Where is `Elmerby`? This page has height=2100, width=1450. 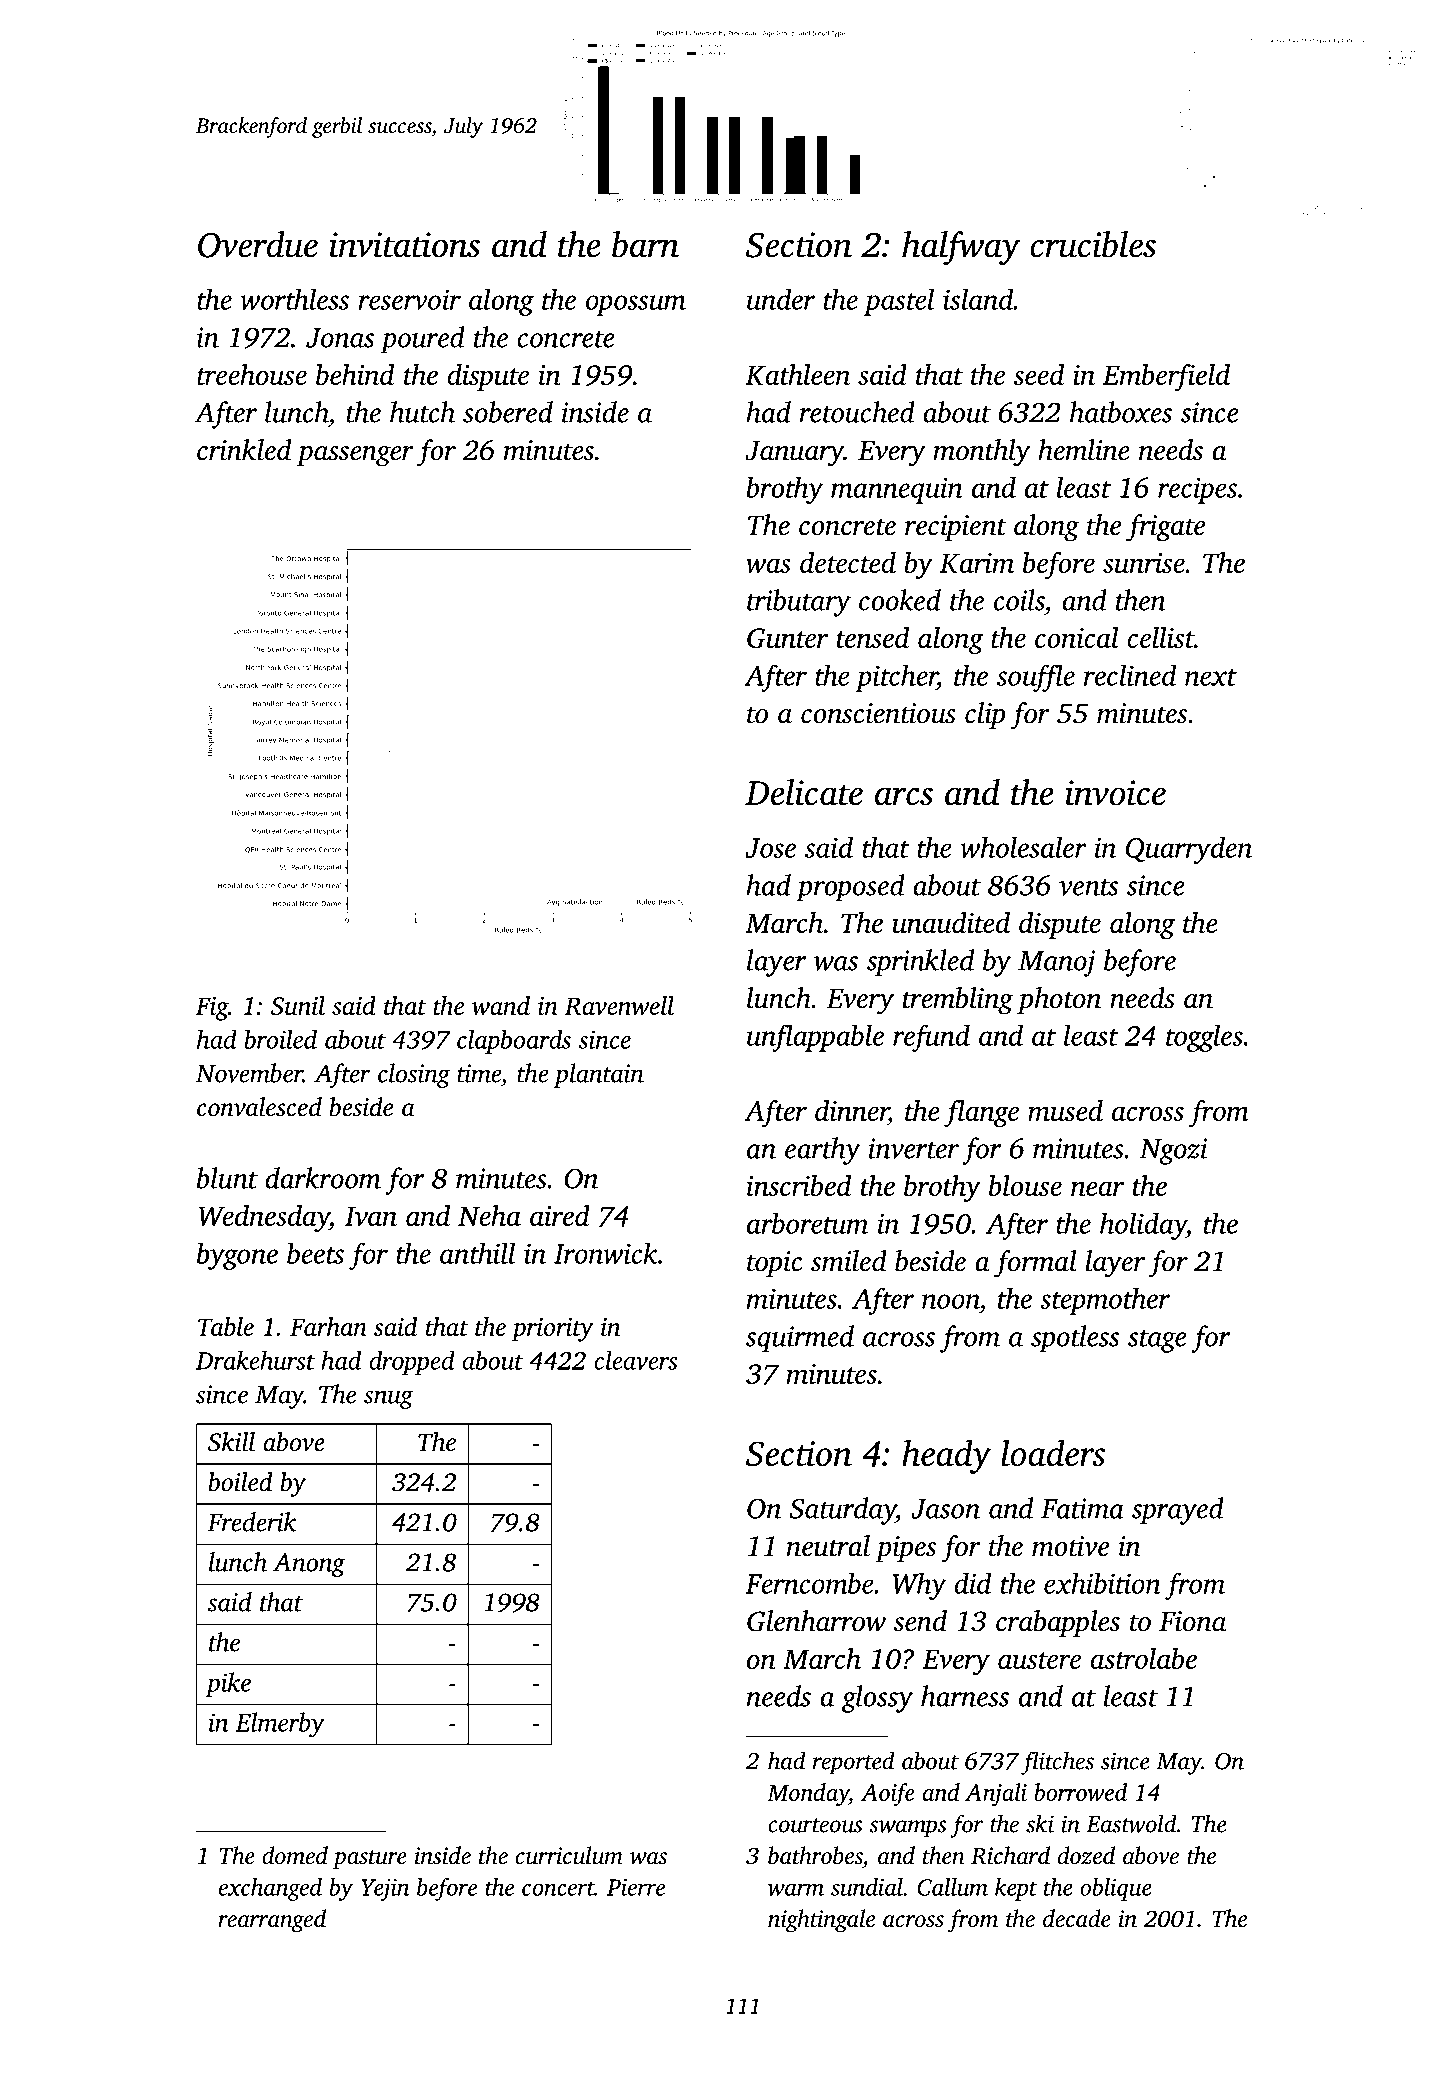
Elmerby is located at coordinates (280, 1725).
